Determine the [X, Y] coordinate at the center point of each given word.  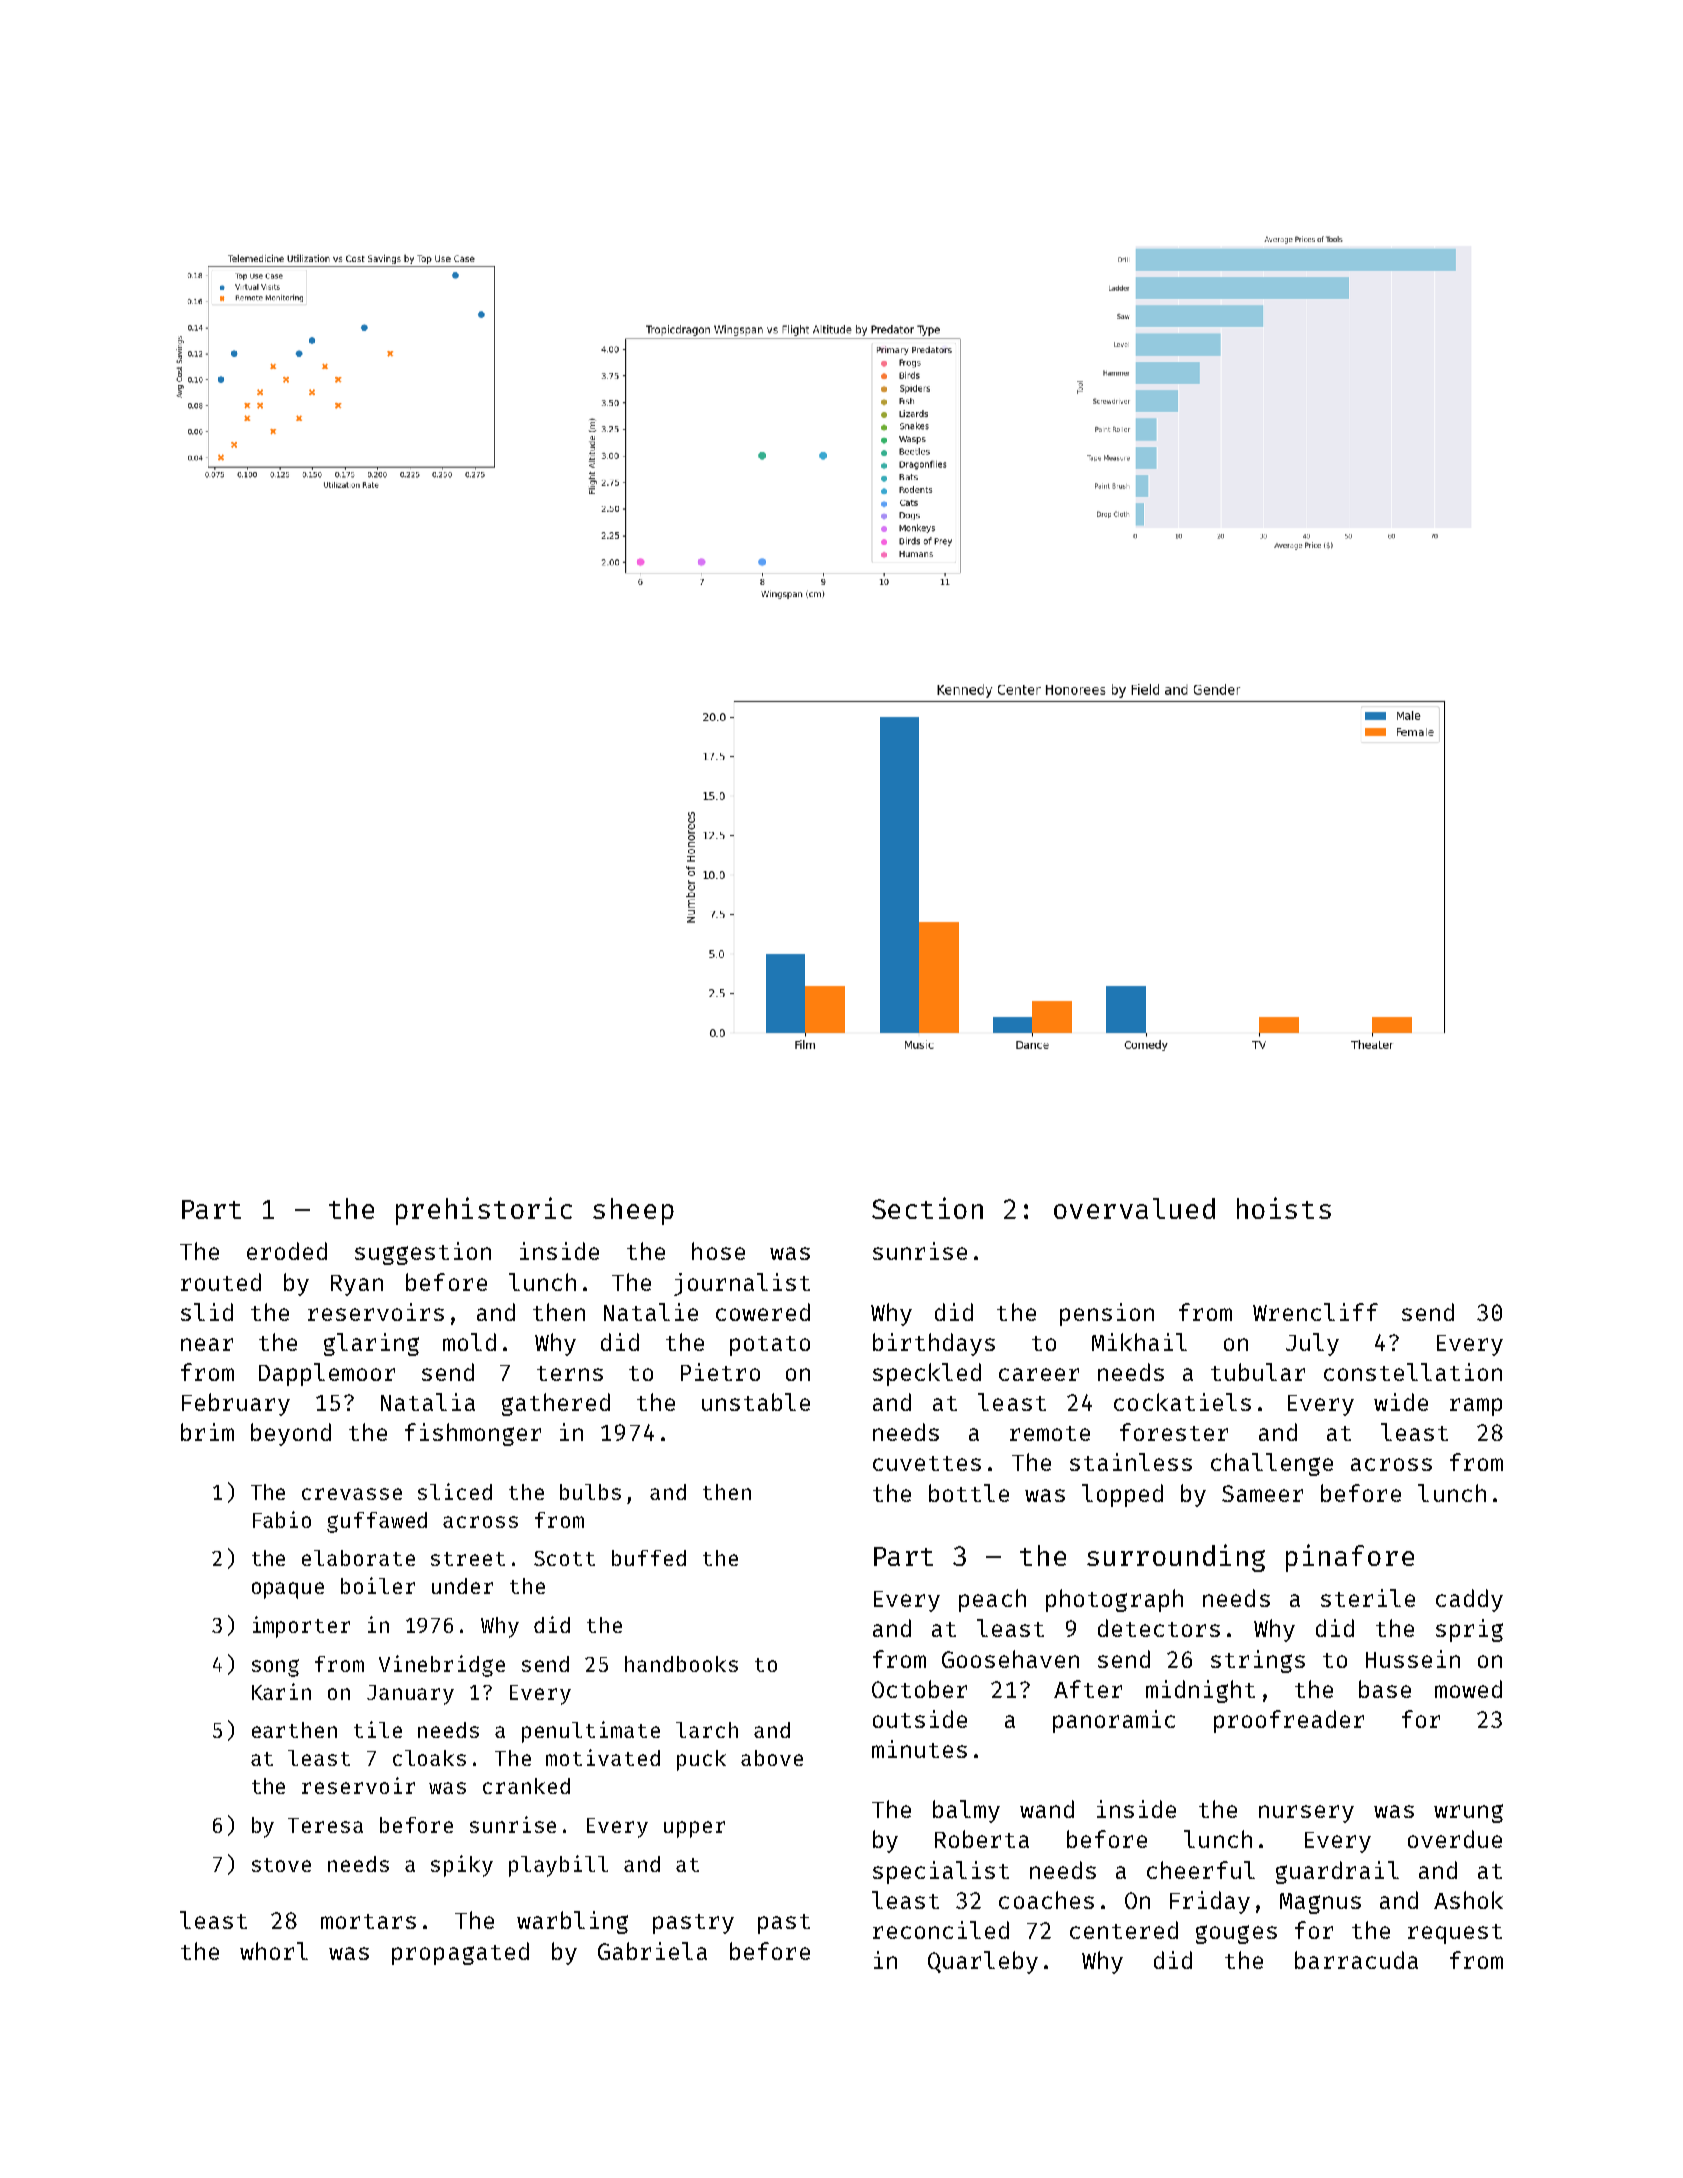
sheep [633, 1211]
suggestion [423, 1253]
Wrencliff [1315, 1312]
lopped [1122, 1495]
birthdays [934, 1344]
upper [694, 1829]
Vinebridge [442, 1666]
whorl [274, 1951]
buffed [649, 1558]
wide [1401, 1402]
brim [207, 1432]
